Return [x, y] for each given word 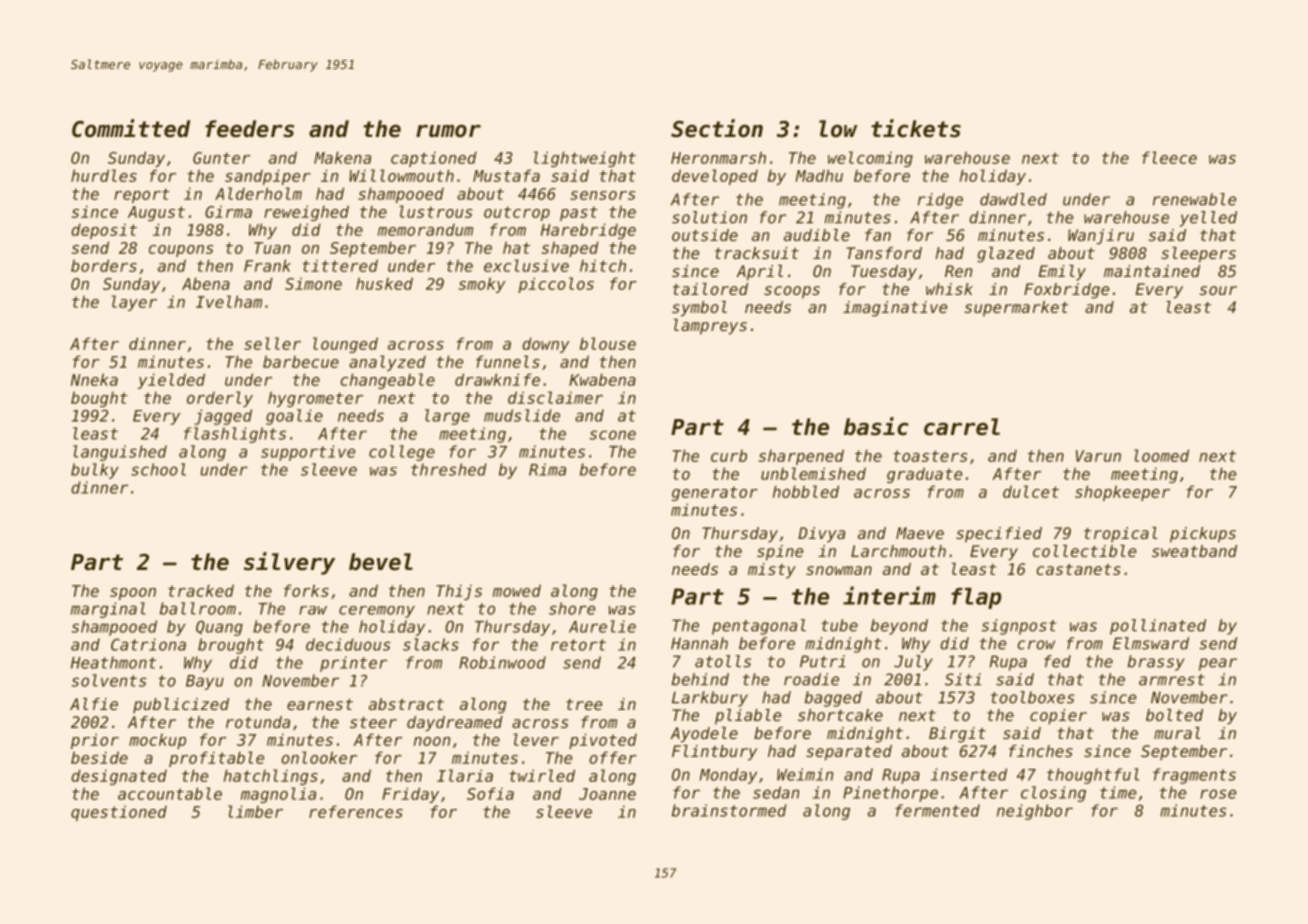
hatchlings [271, 777]
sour [1218, 290]
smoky [482, 285]
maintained [1152, 271]
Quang [219, 628]
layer [134, 303]
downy [545, 345]
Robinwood [502, 662]
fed [1057, 661]
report [142, 195]
